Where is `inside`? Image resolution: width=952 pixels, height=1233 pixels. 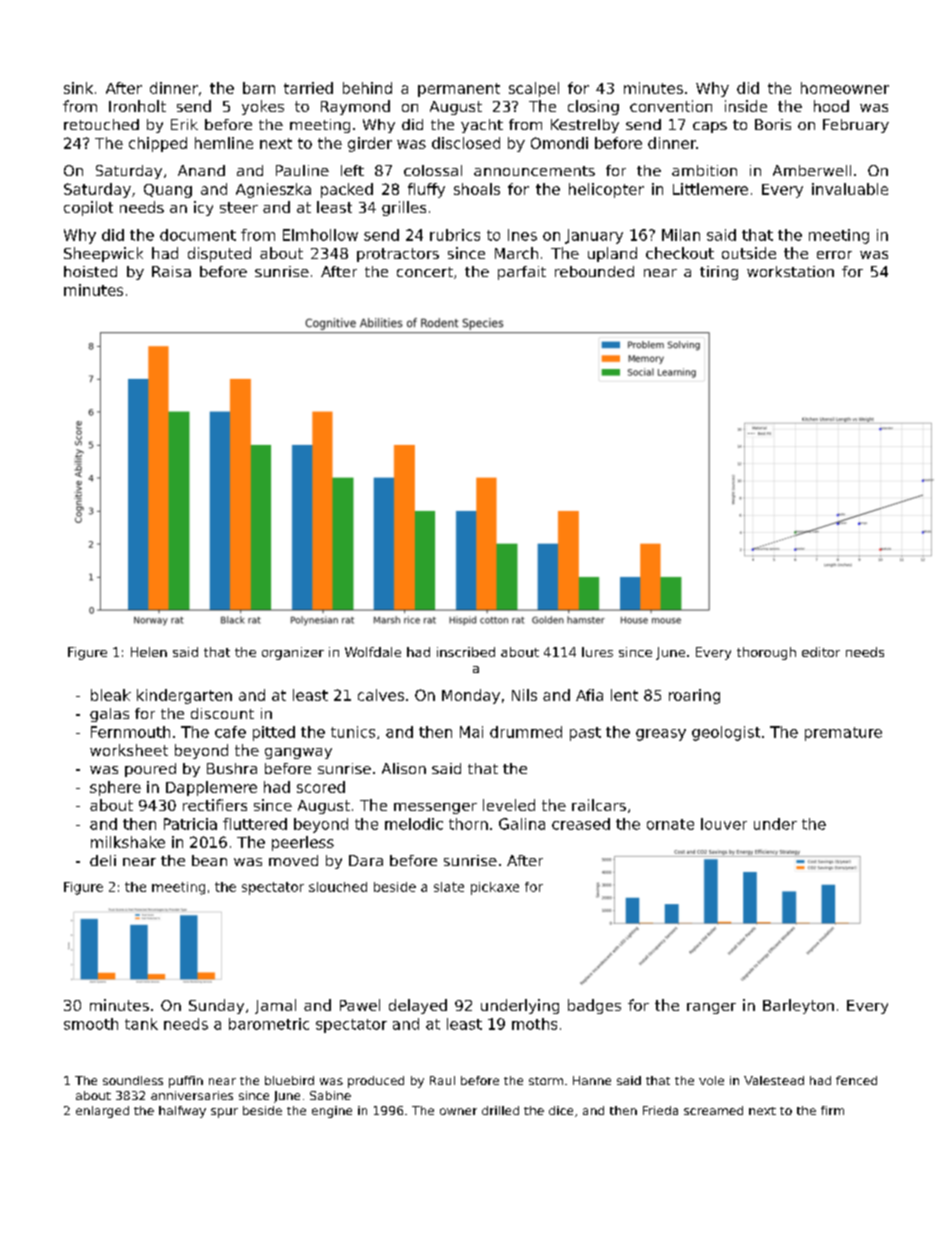 inside is located at coordinates (746, 106).
